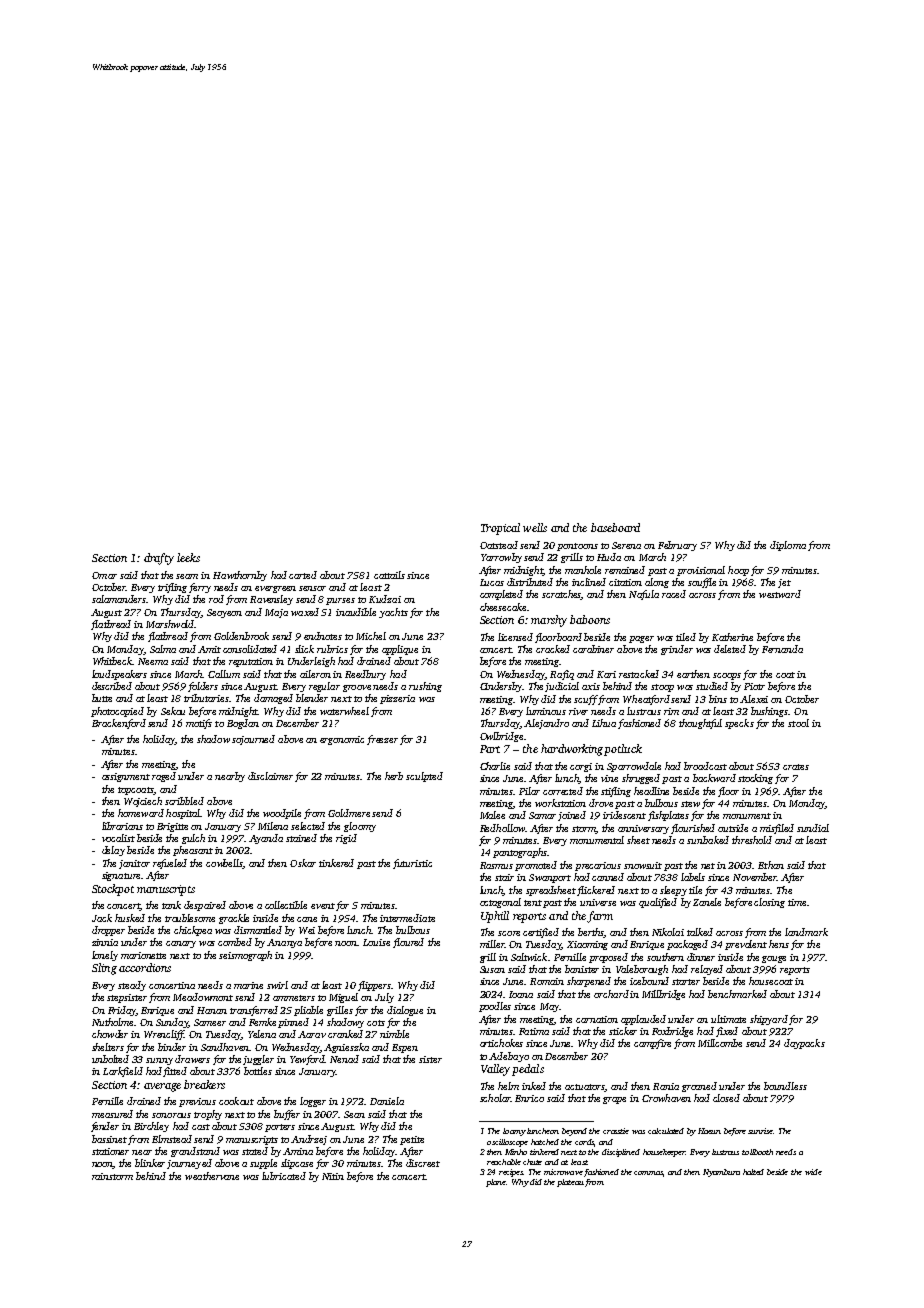  I want to click on drafty, so click(159, 559).
